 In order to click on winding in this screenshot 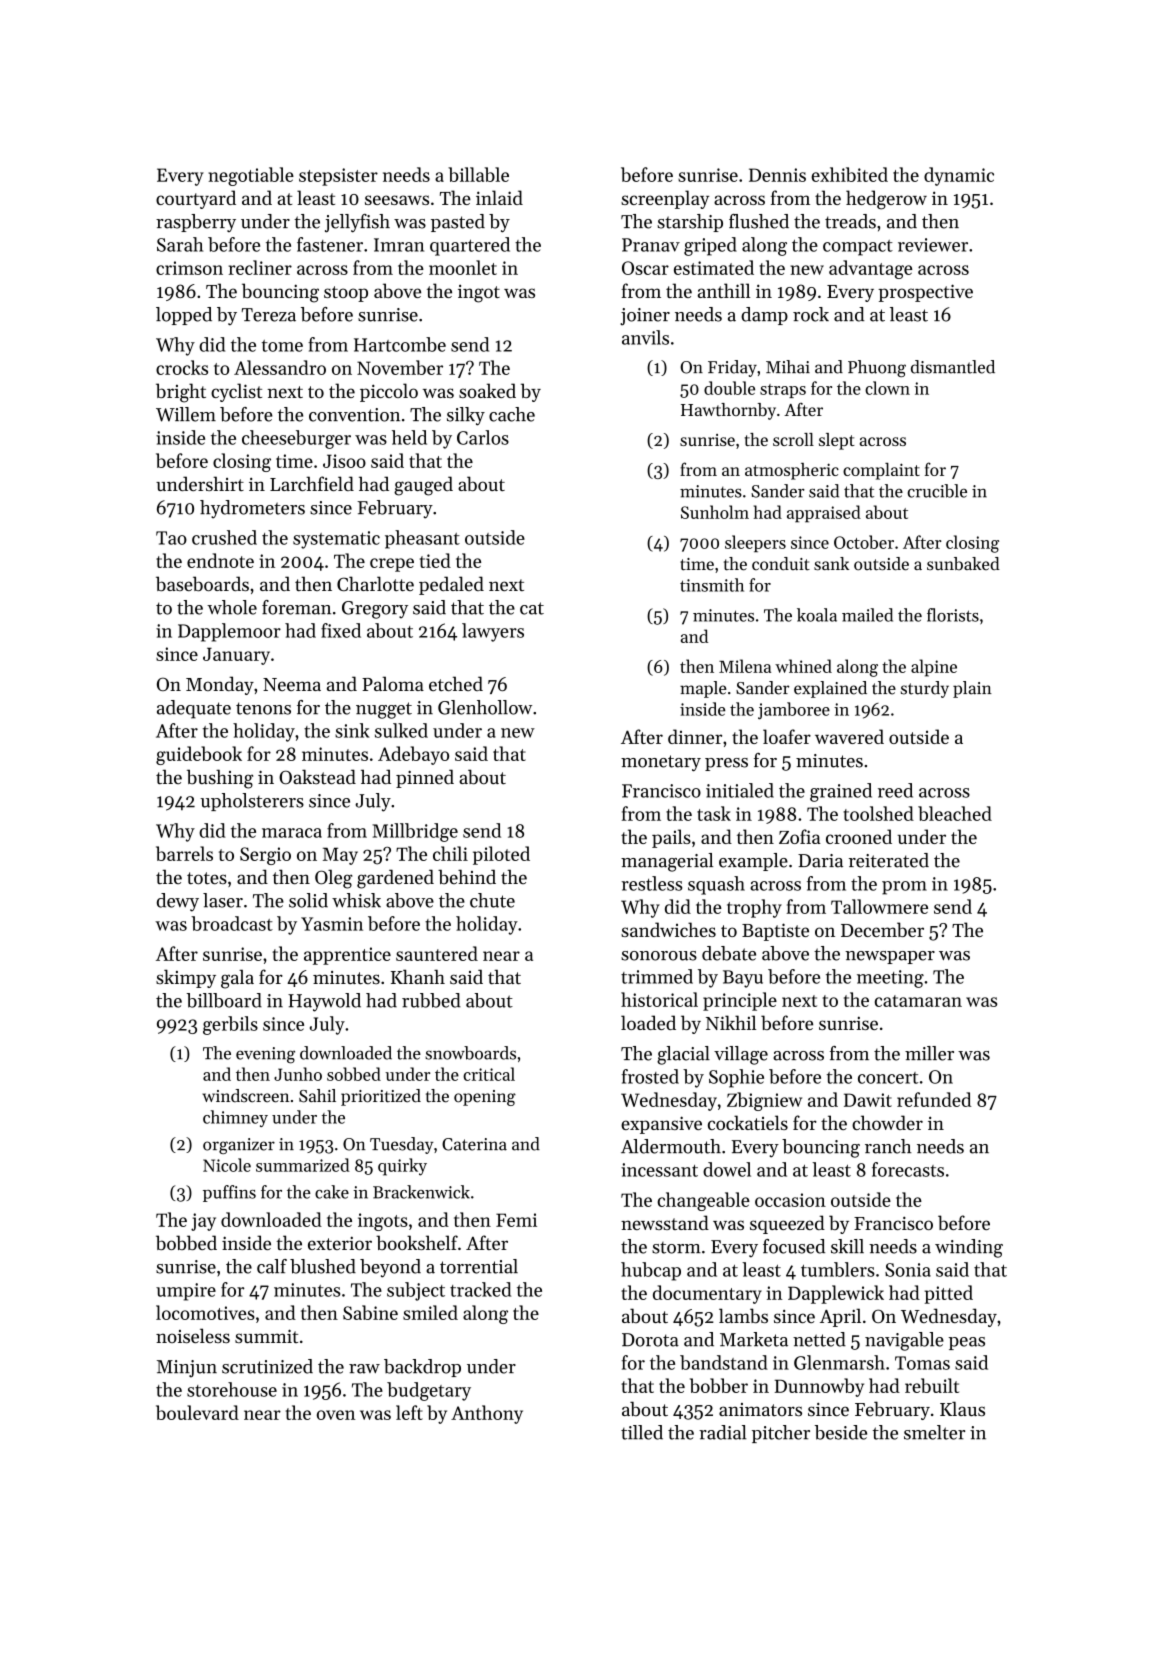, I will do `click(969, 1248)`.
